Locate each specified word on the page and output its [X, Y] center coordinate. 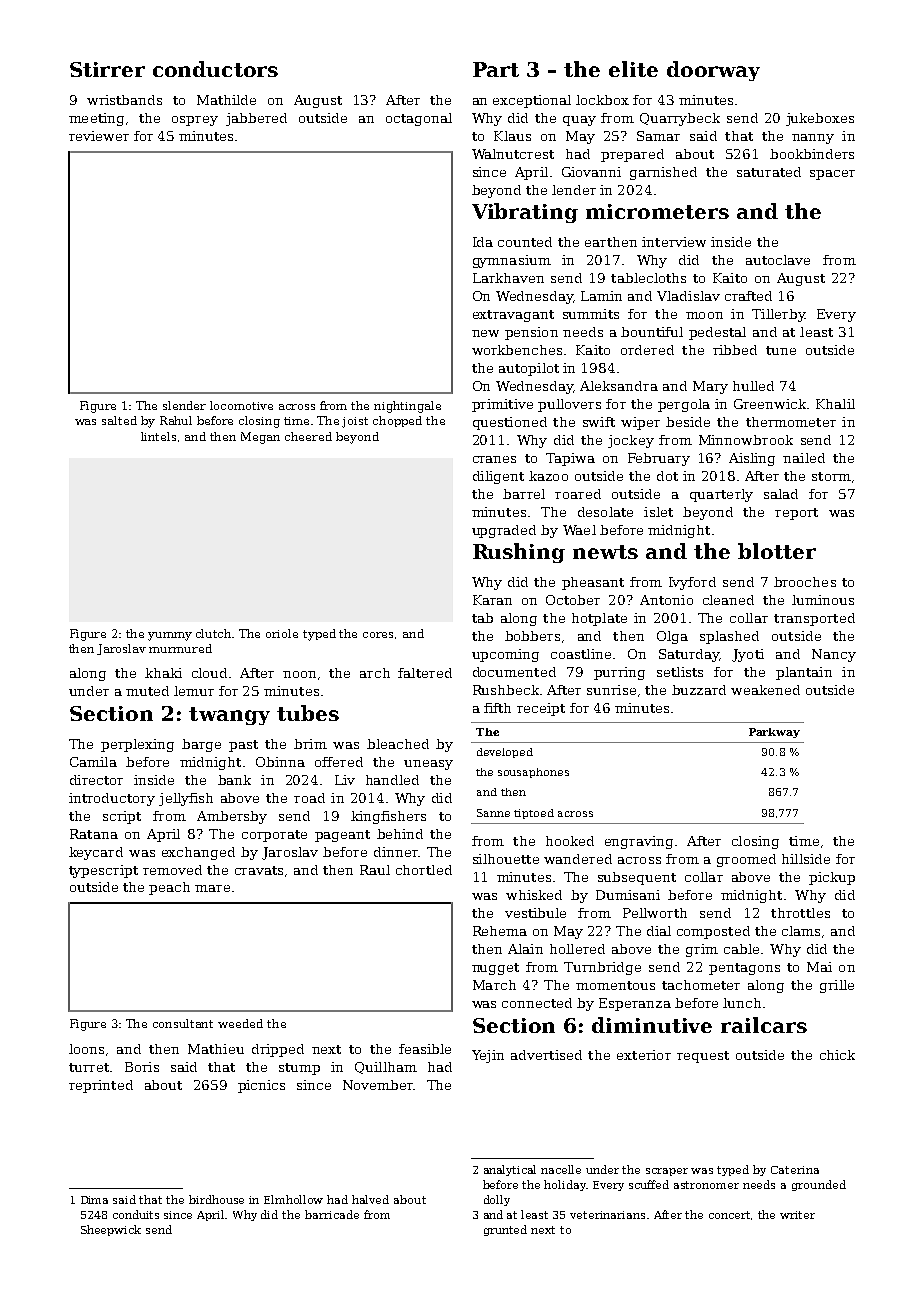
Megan [260, 438]
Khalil [835, 404]
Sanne [493, 813]
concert [730, 1215]
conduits [136, 1214]
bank [234, 780]
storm [831, 476]
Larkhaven [508, 278]
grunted [505, 1230]
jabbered [256, 119]
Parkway [774, 733]
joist [355, 422]
